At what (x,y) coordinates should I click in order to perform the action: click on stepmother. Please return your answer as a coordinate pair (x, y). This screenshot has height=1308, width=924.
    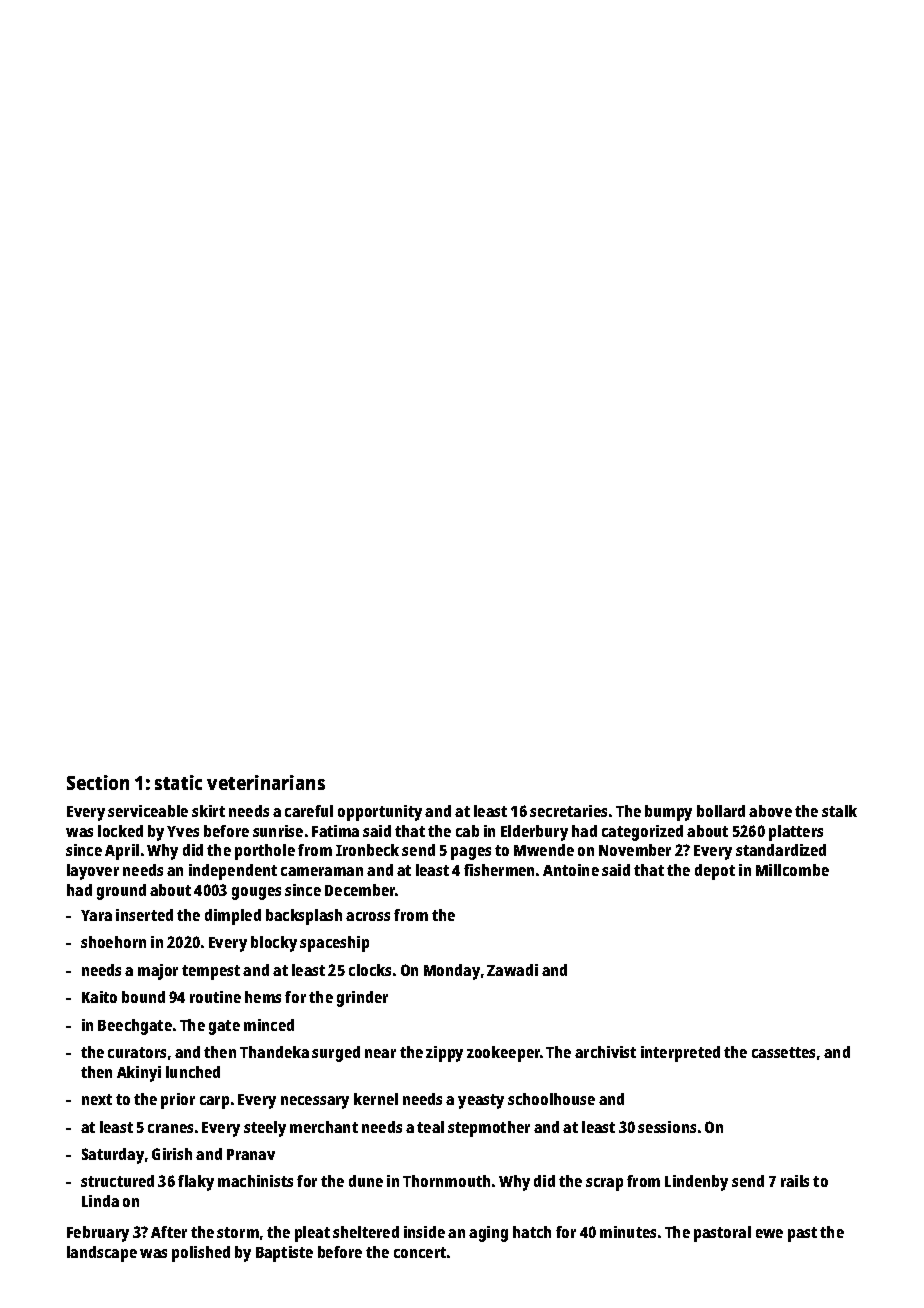
    Looking at the image, I should click on (489, 1129).
